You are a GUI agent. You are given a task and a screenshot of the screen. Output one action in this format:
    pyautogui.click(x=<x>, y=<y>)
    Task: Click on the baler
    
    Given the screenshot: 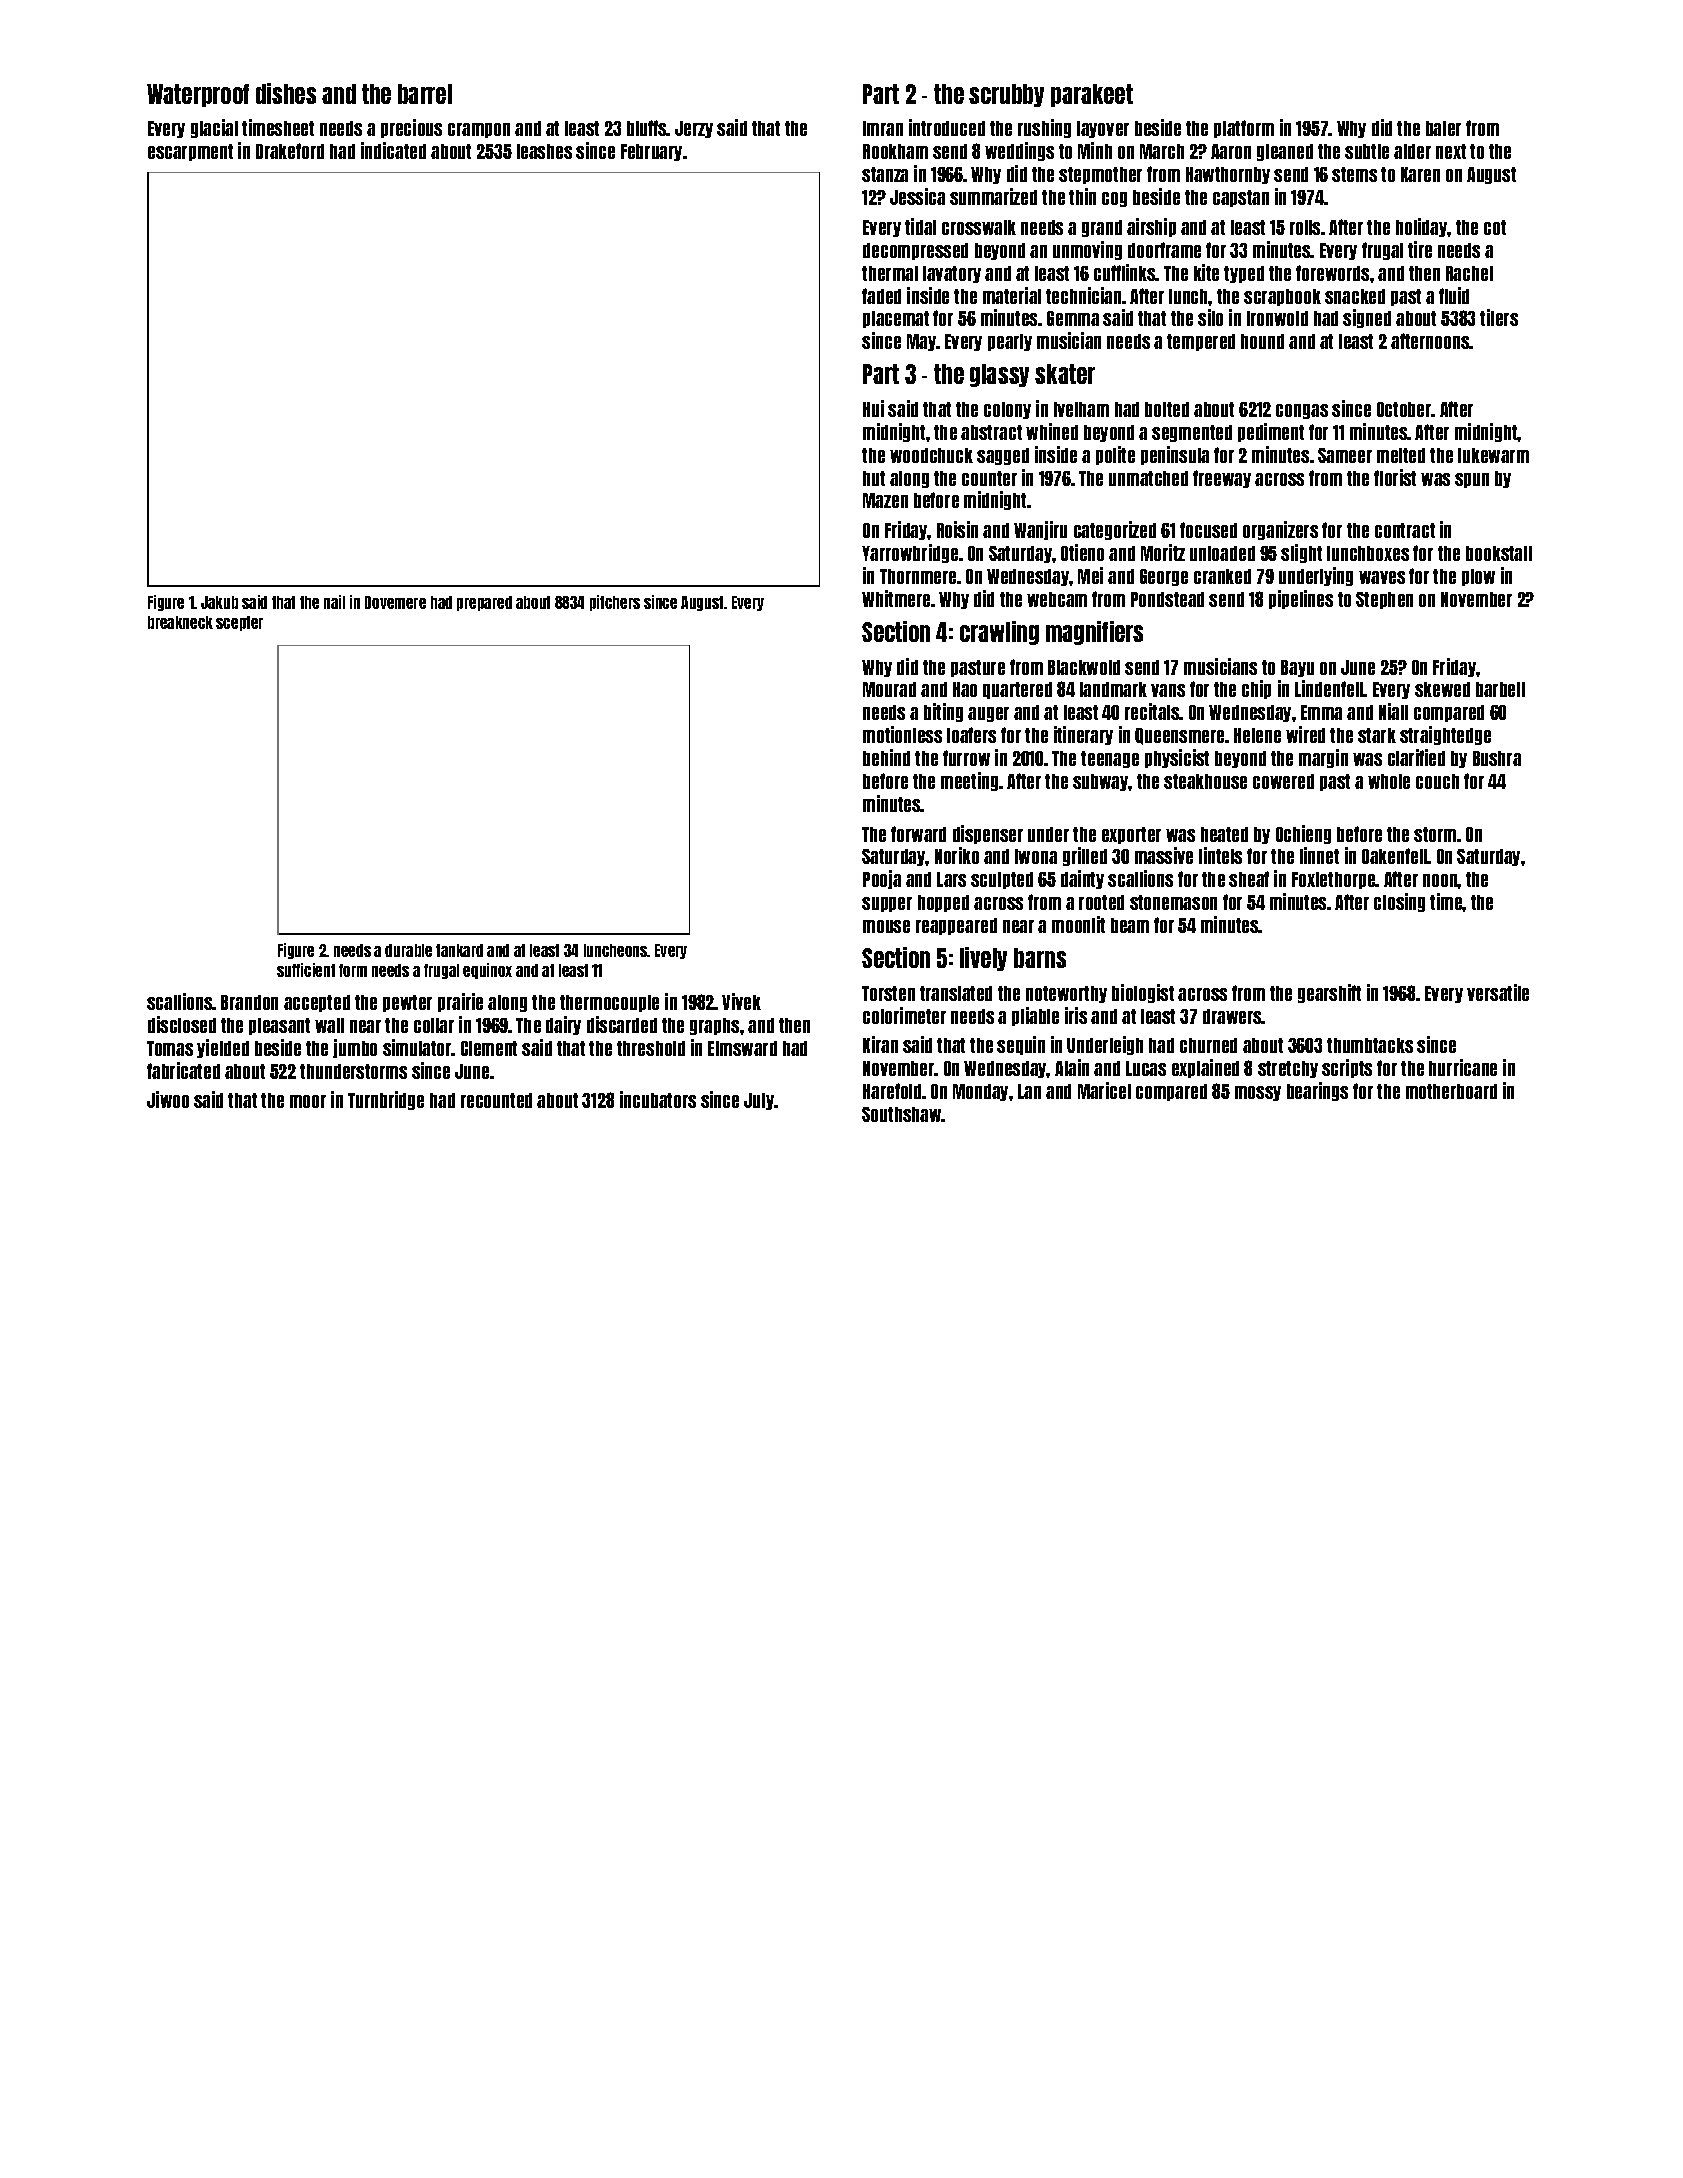 What is the action you would take?
    pyautogui.click(x=1443, y=128)
